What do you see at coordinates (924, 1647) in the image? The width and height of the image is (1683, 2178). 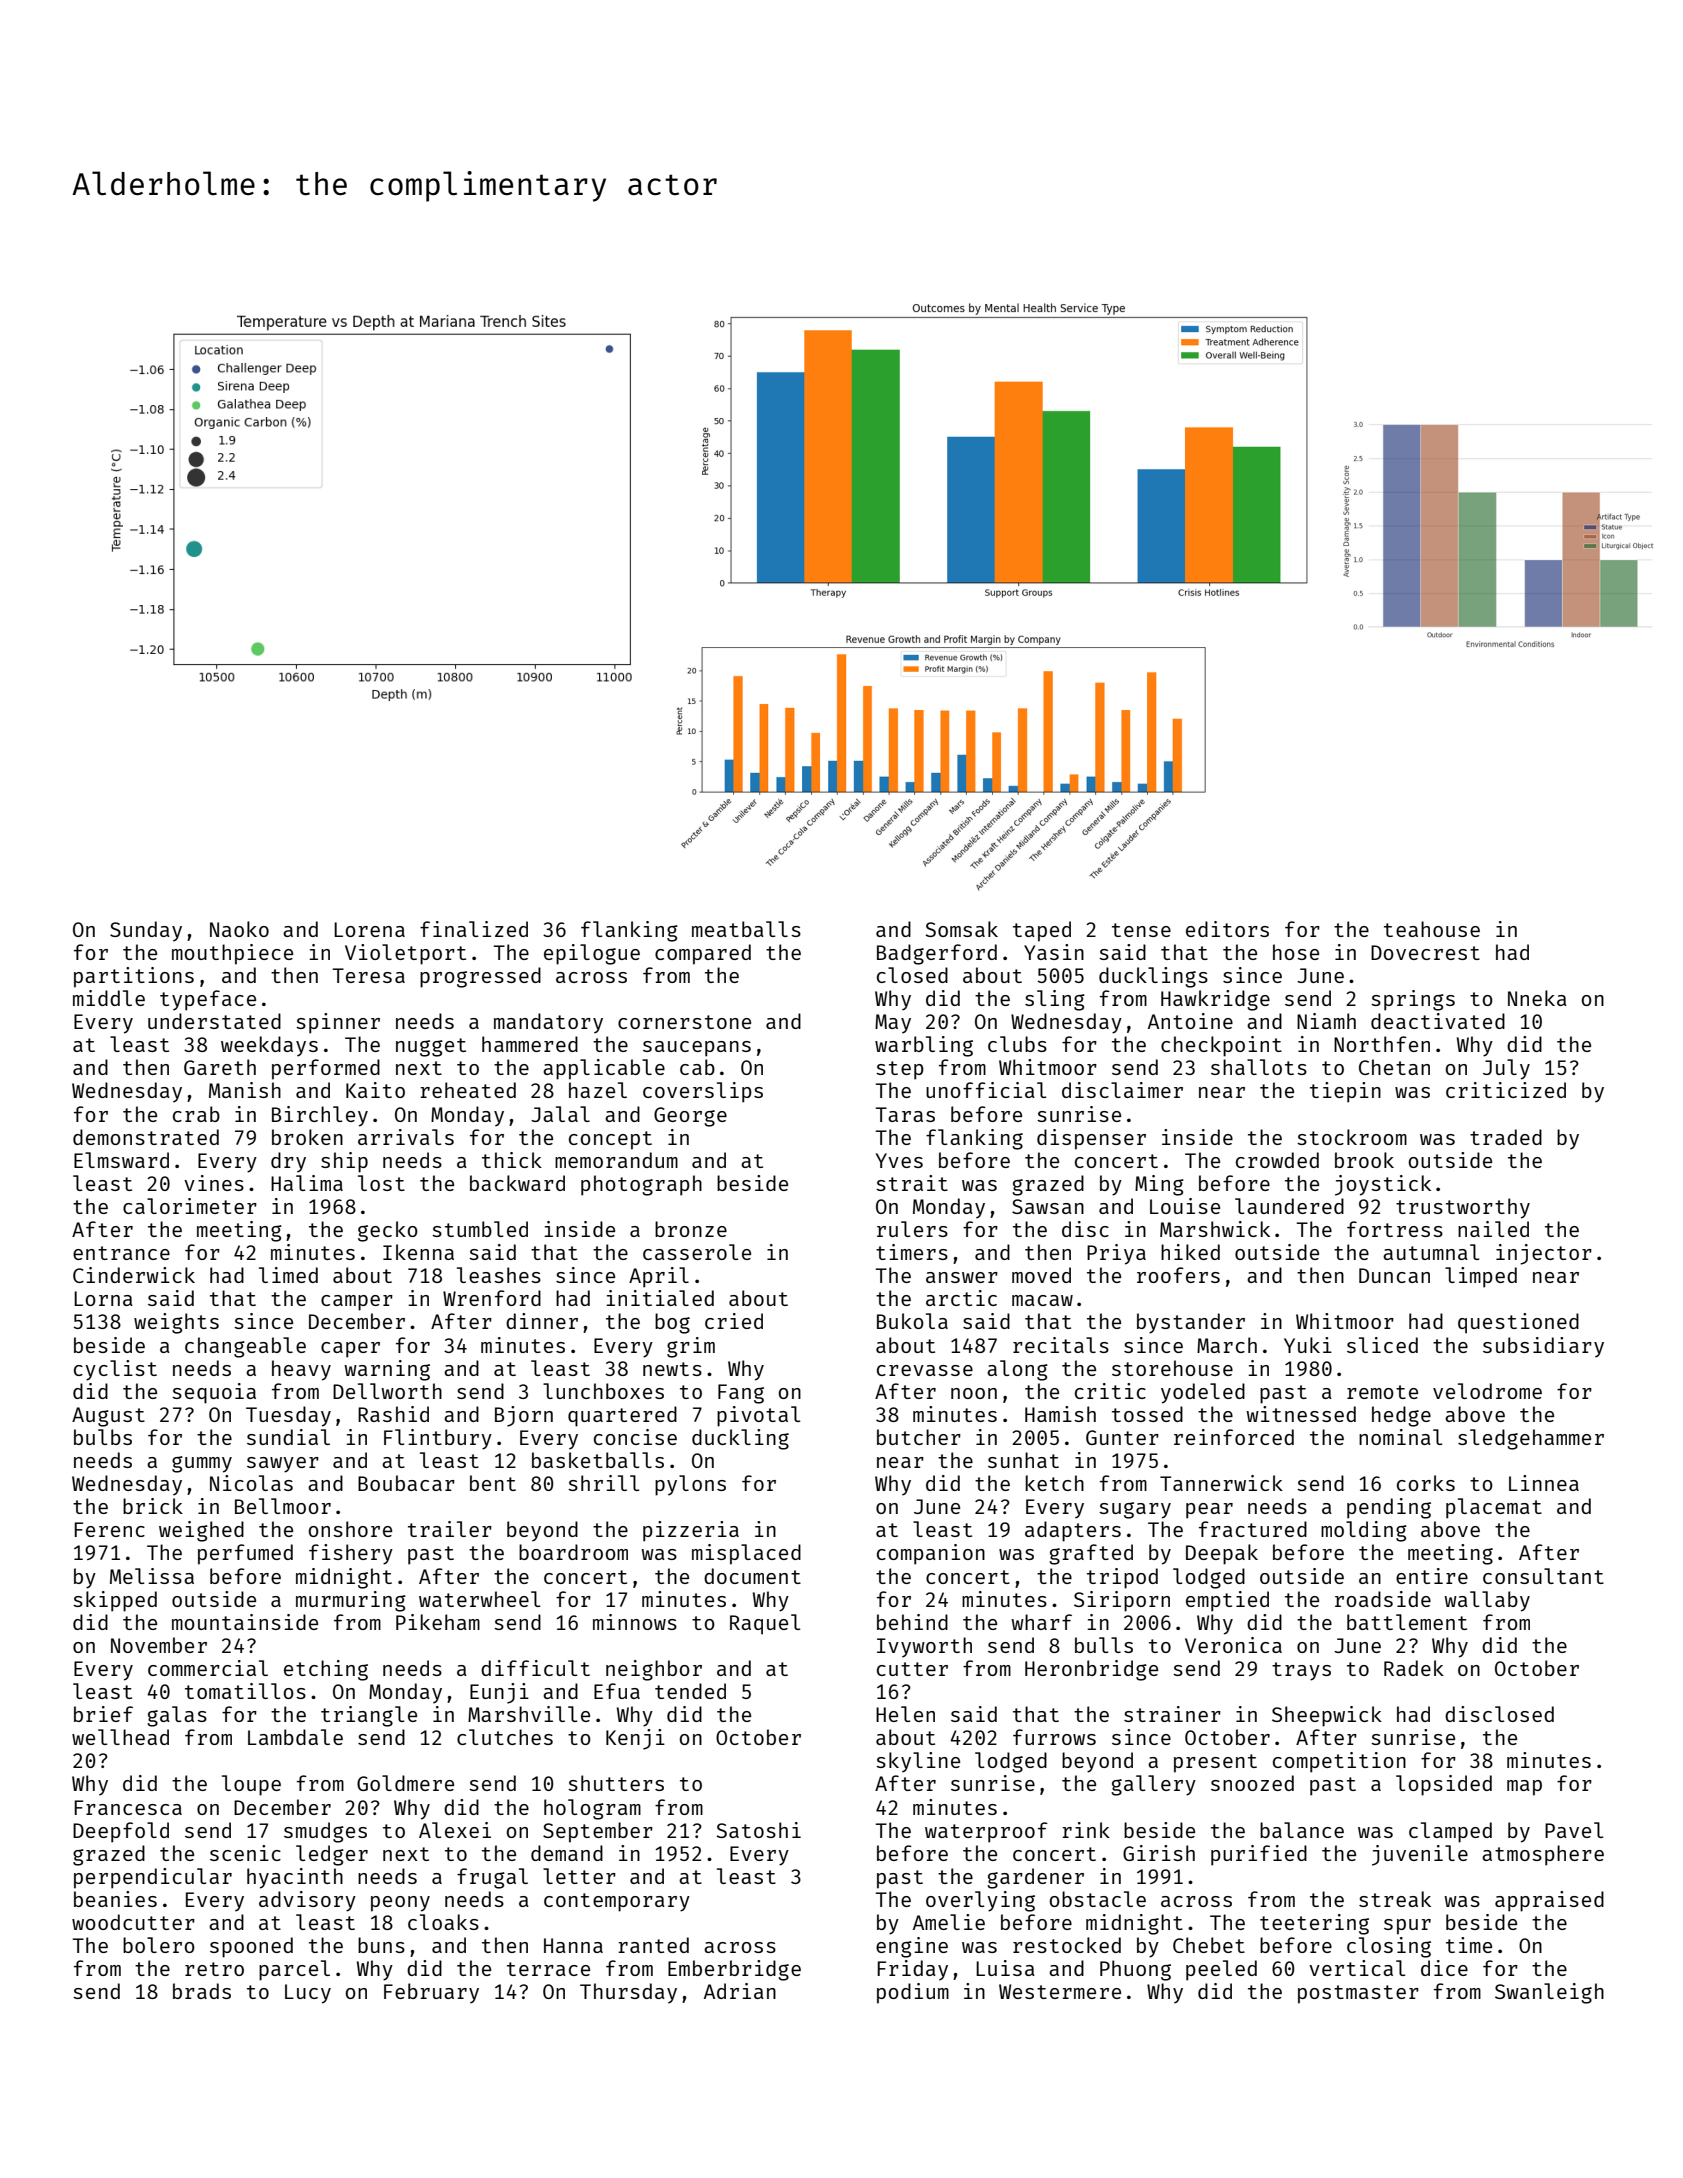 I see `Ivyworth` at bounding box center [924, 1647].
